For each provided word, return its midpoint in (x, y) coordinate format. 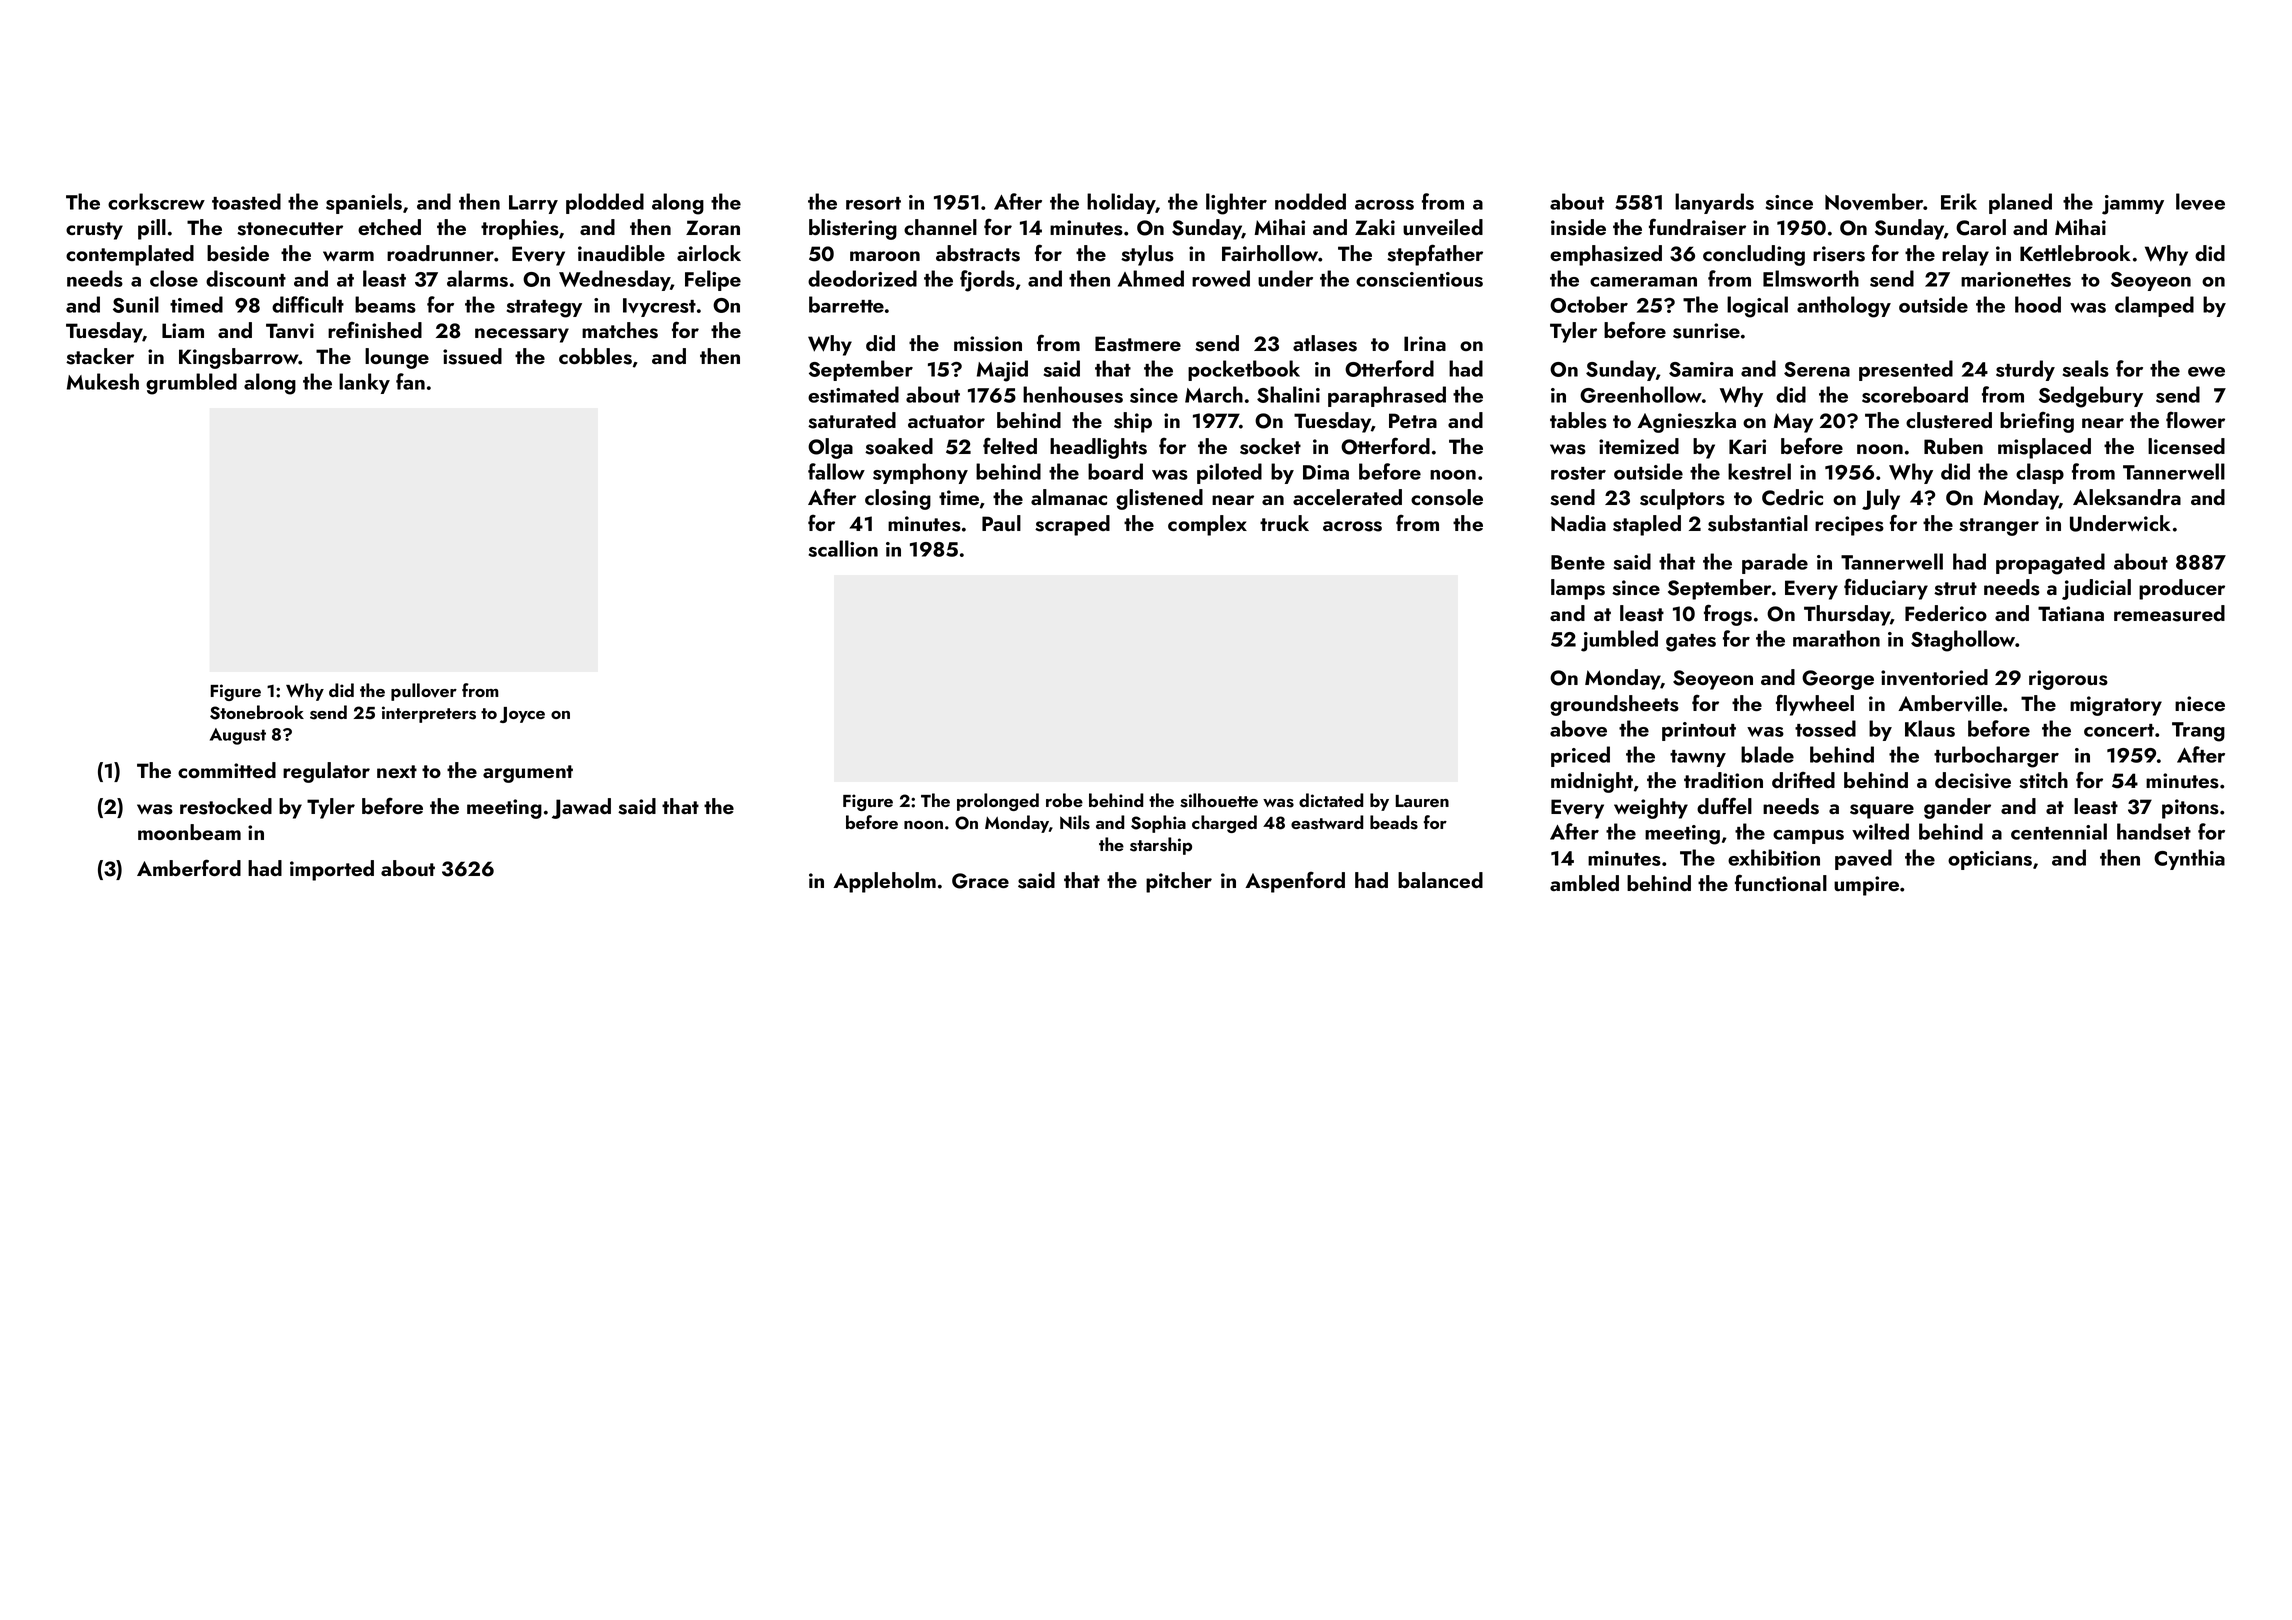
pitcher (1179, 882)
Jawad (581, 808)
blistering (853, 229)
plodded (605, 203)
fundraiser (1697, 227)
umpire (1866, 886)
